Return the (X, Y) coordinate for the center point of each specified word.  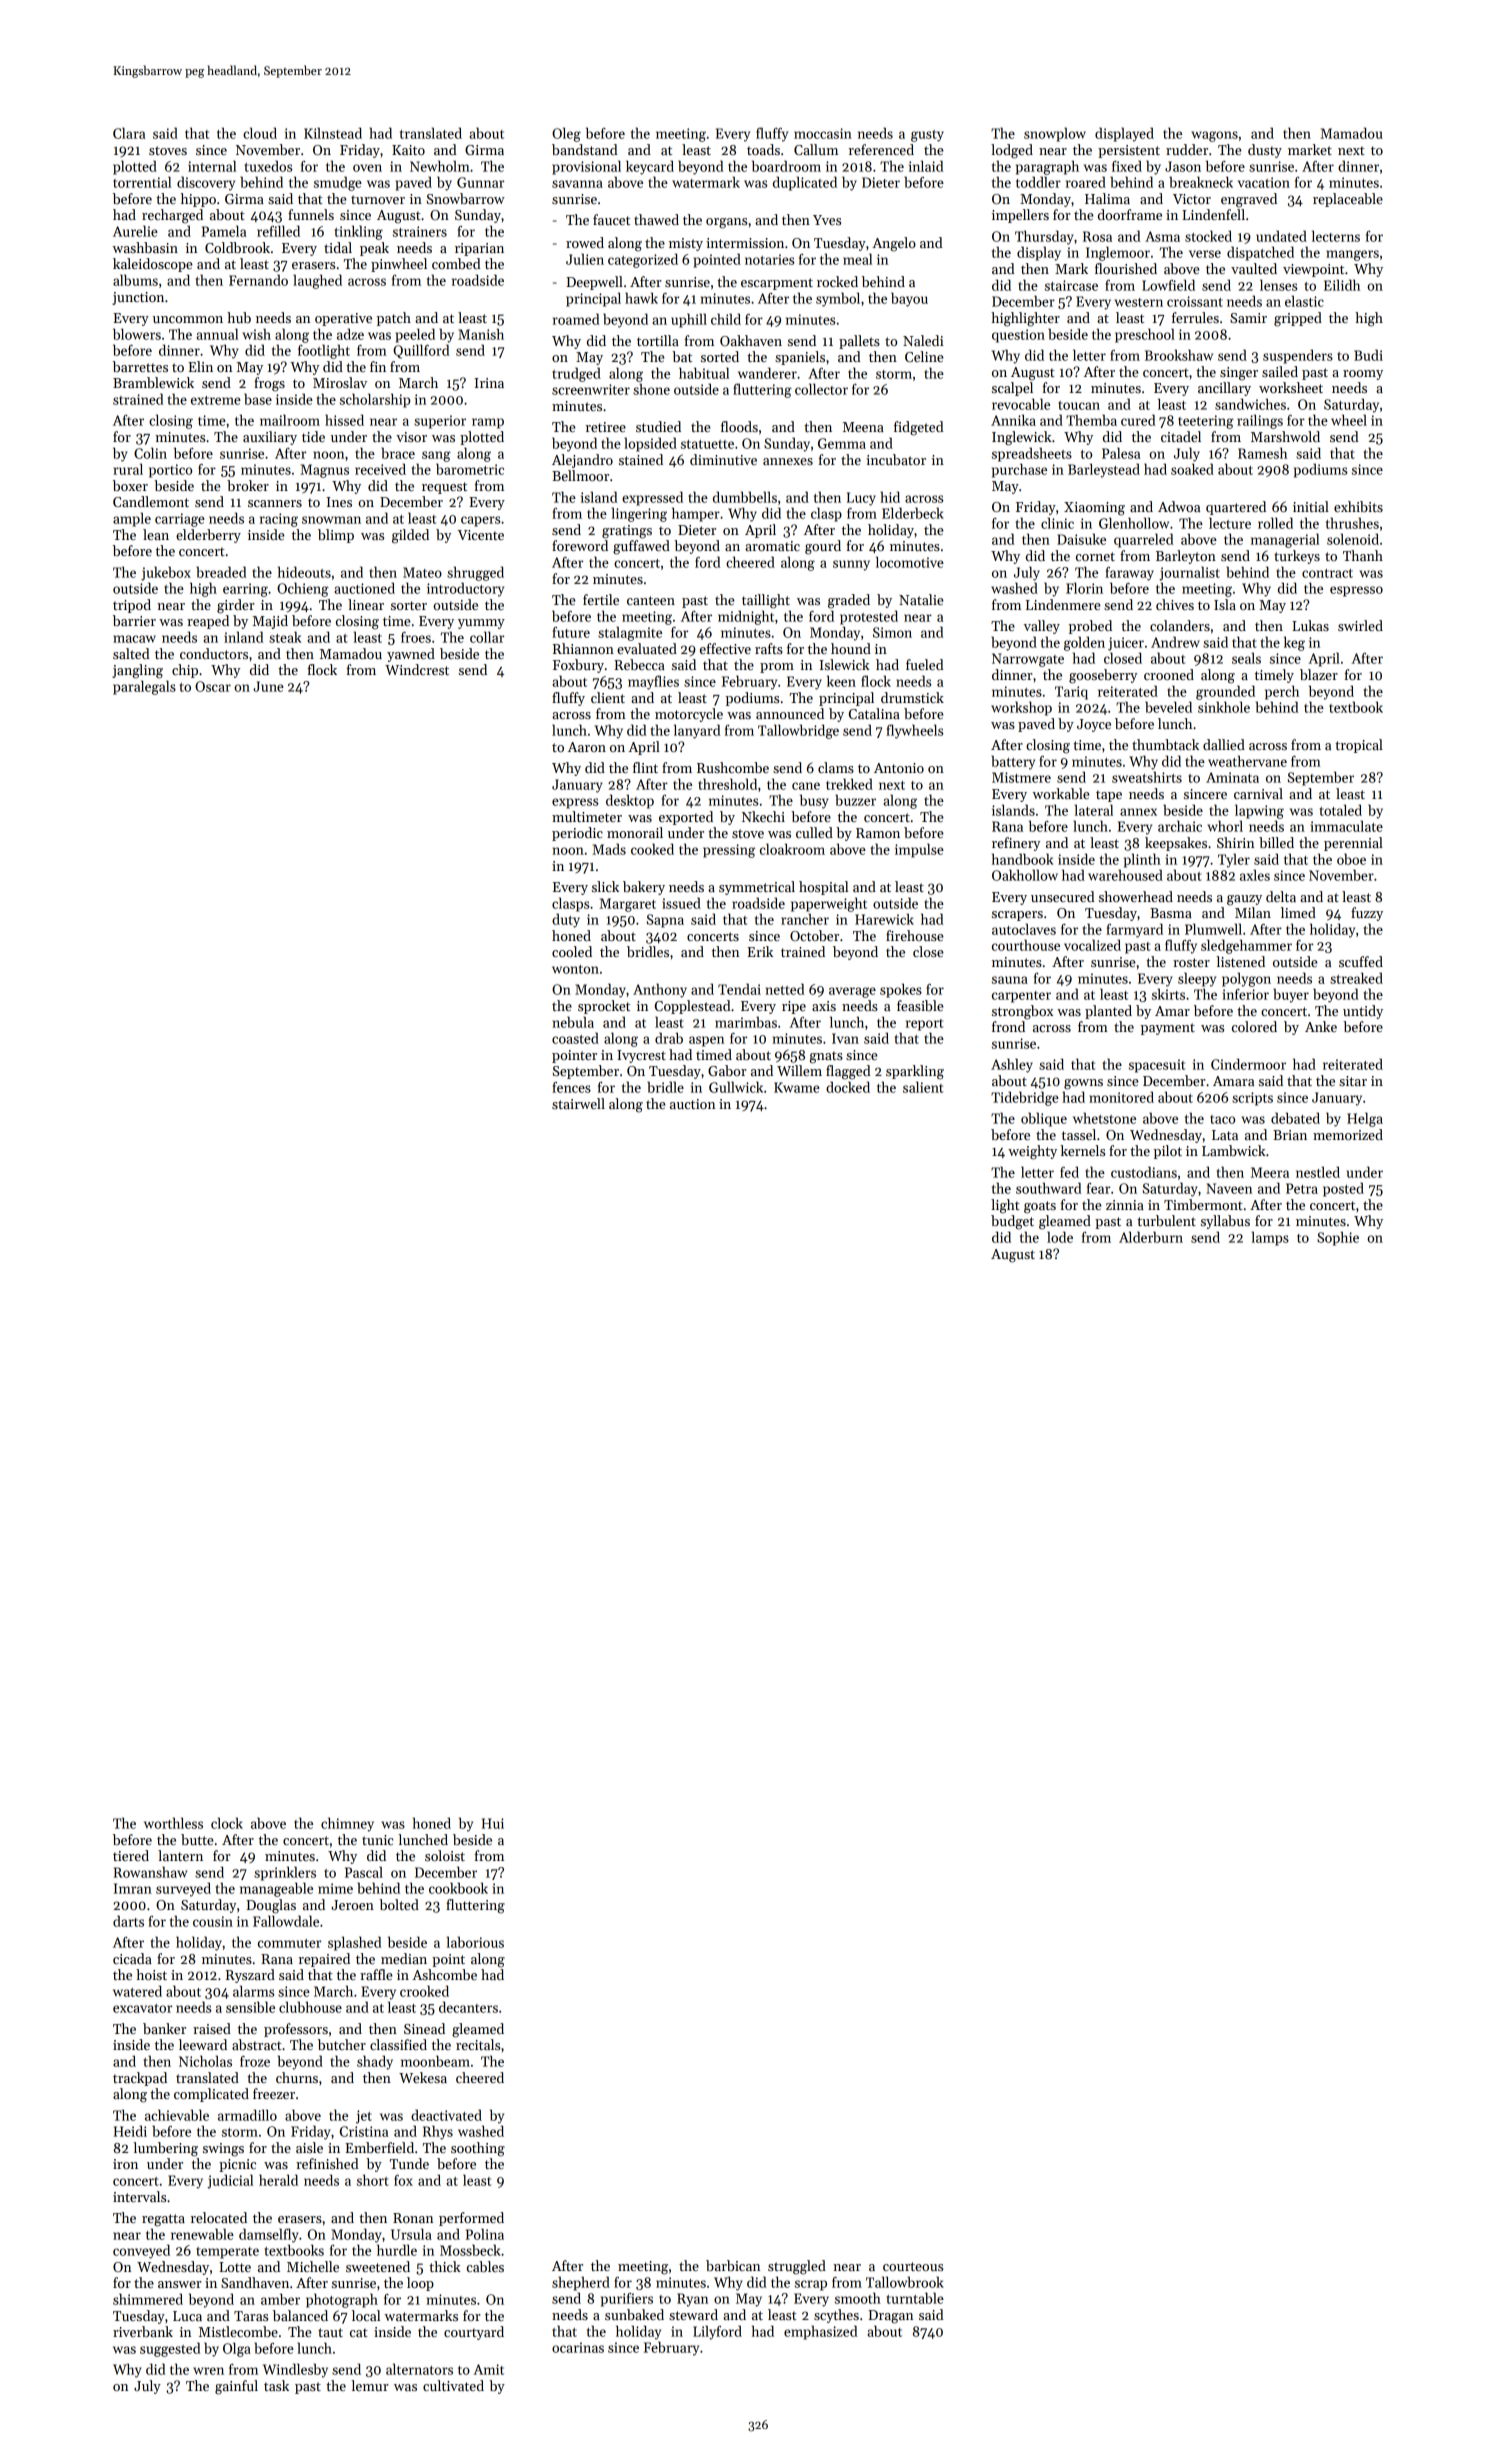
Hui (493, 1823)
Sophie (1338, 1238)
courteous (913, 2266)
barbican (733, 2265)
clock (227, 1823)
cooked (652, 849)
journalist (1189, 573)
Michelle (313, 2266)
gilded (410, 536)
